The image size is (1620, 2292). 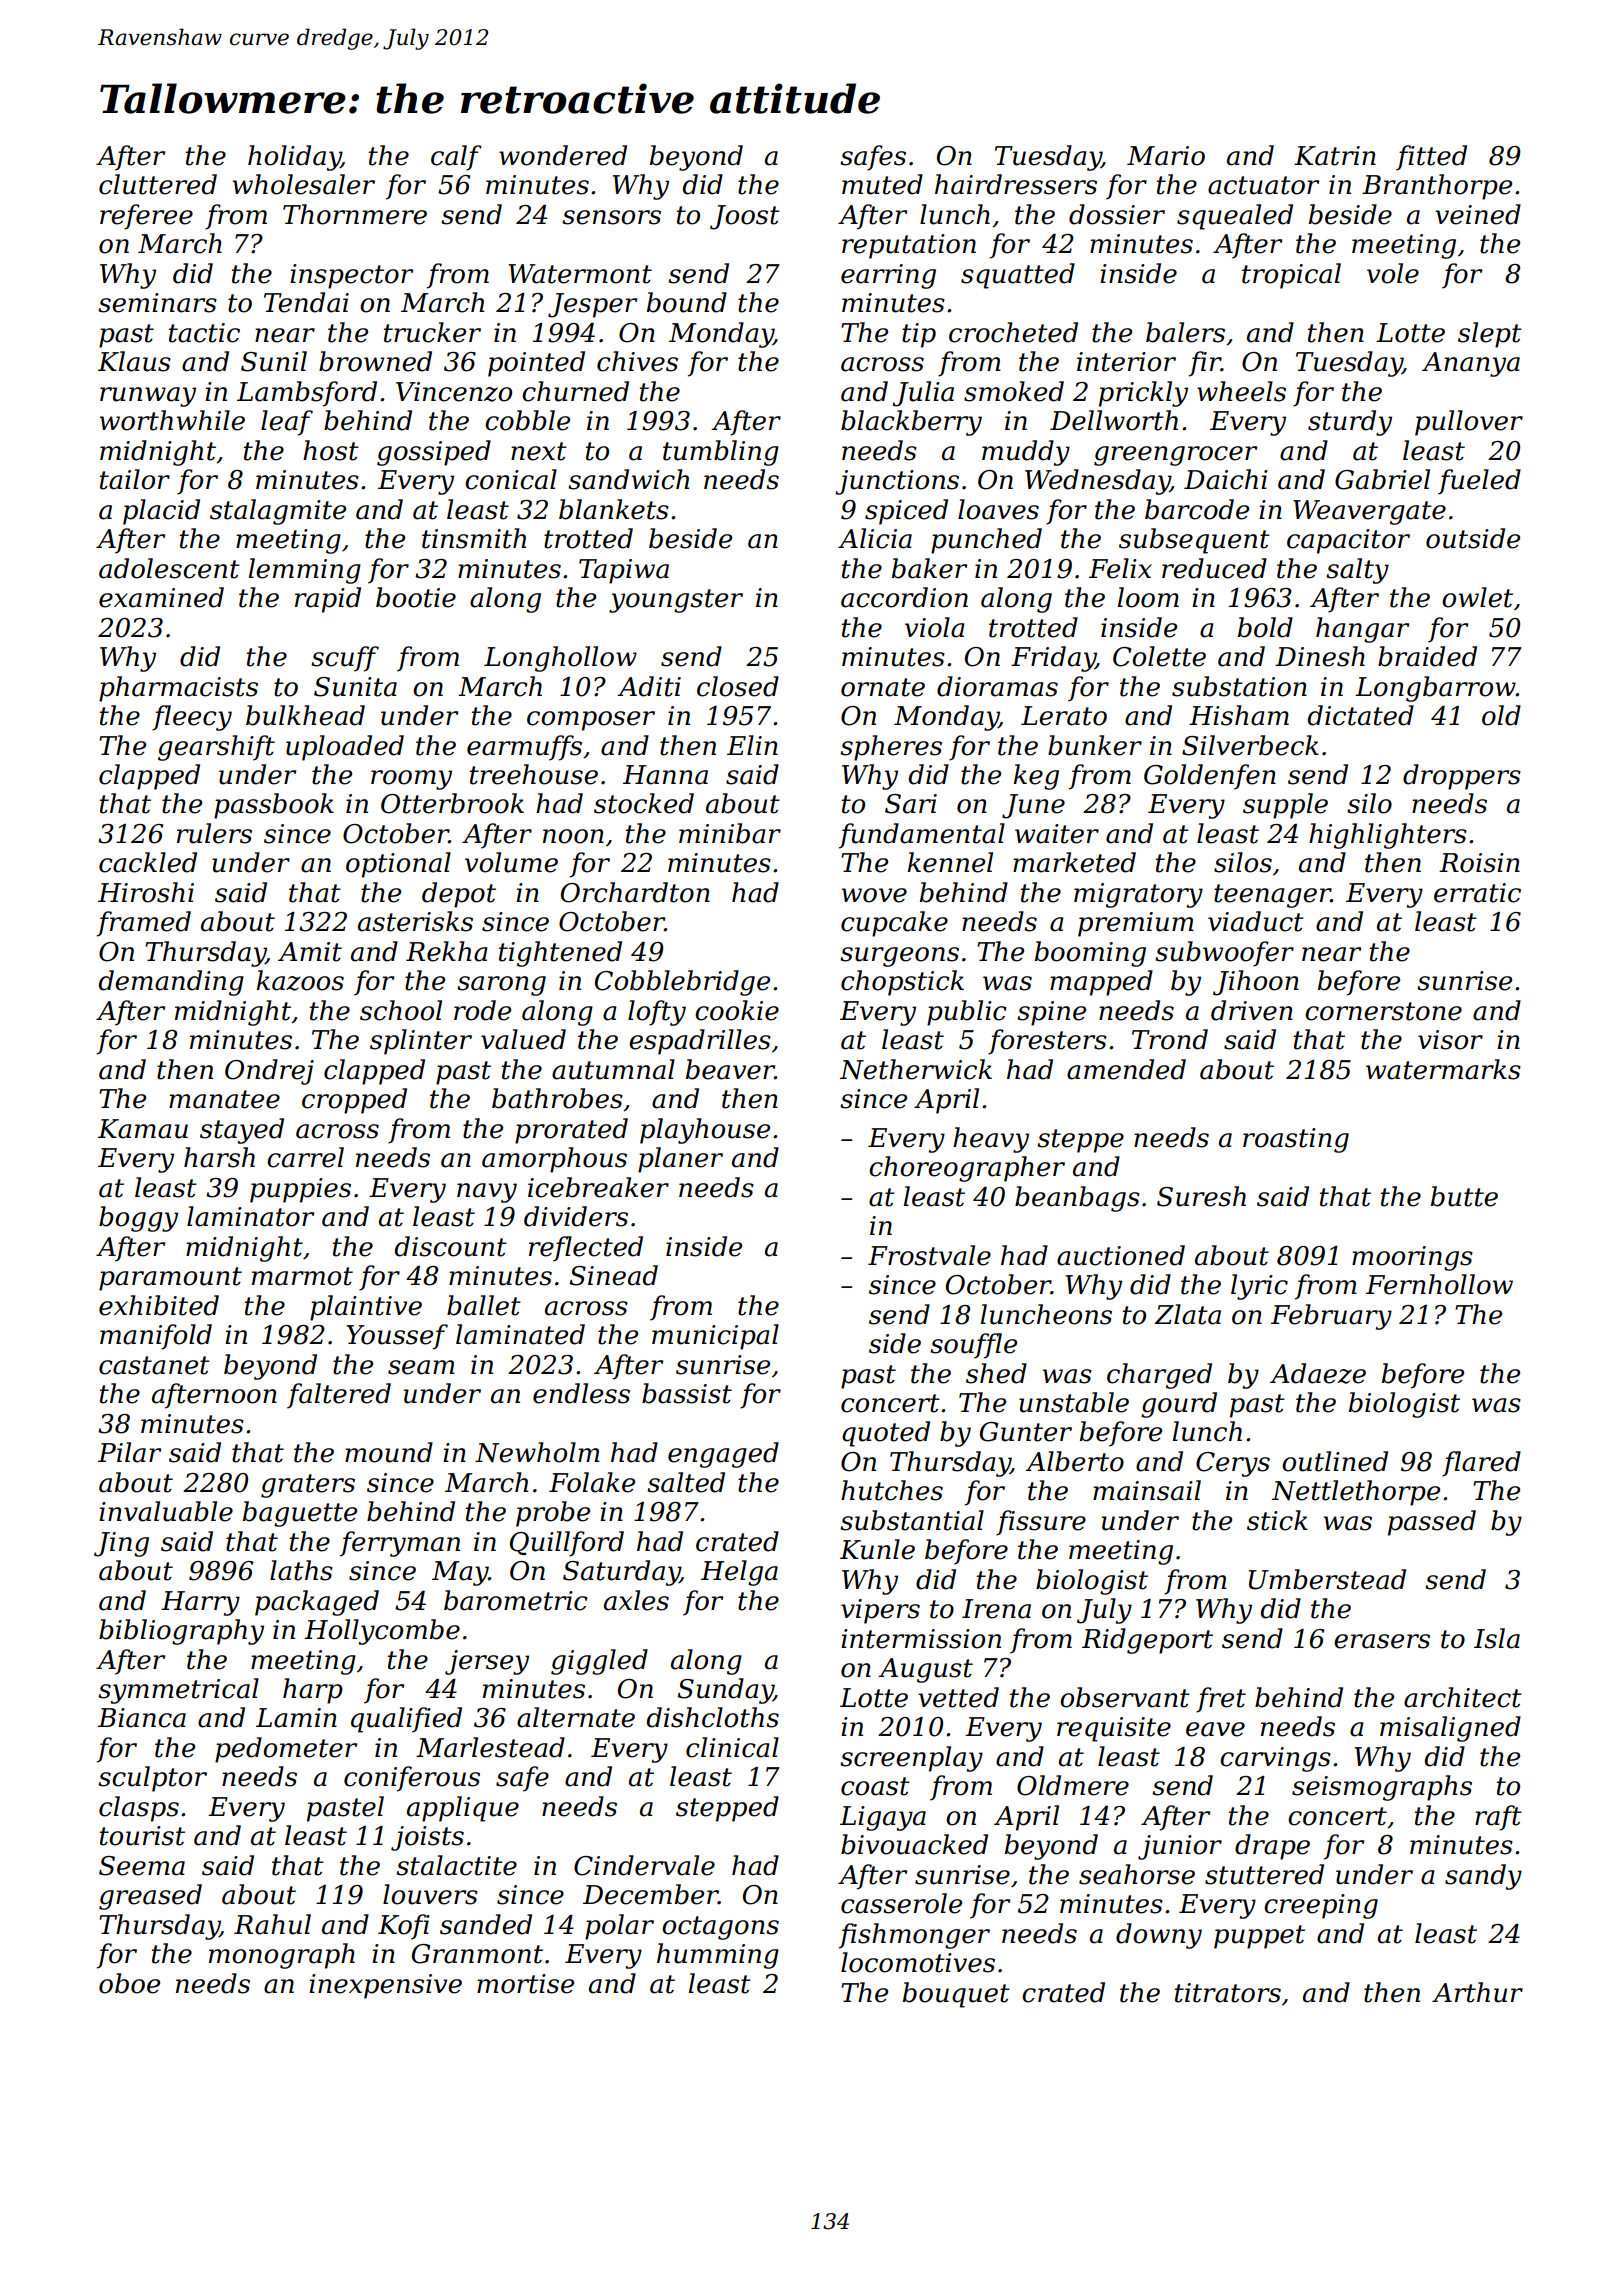 What do you see at coordinates (278, 512) in the screenshot?
I see `stalagmite` at bounding box center [278, 512].
